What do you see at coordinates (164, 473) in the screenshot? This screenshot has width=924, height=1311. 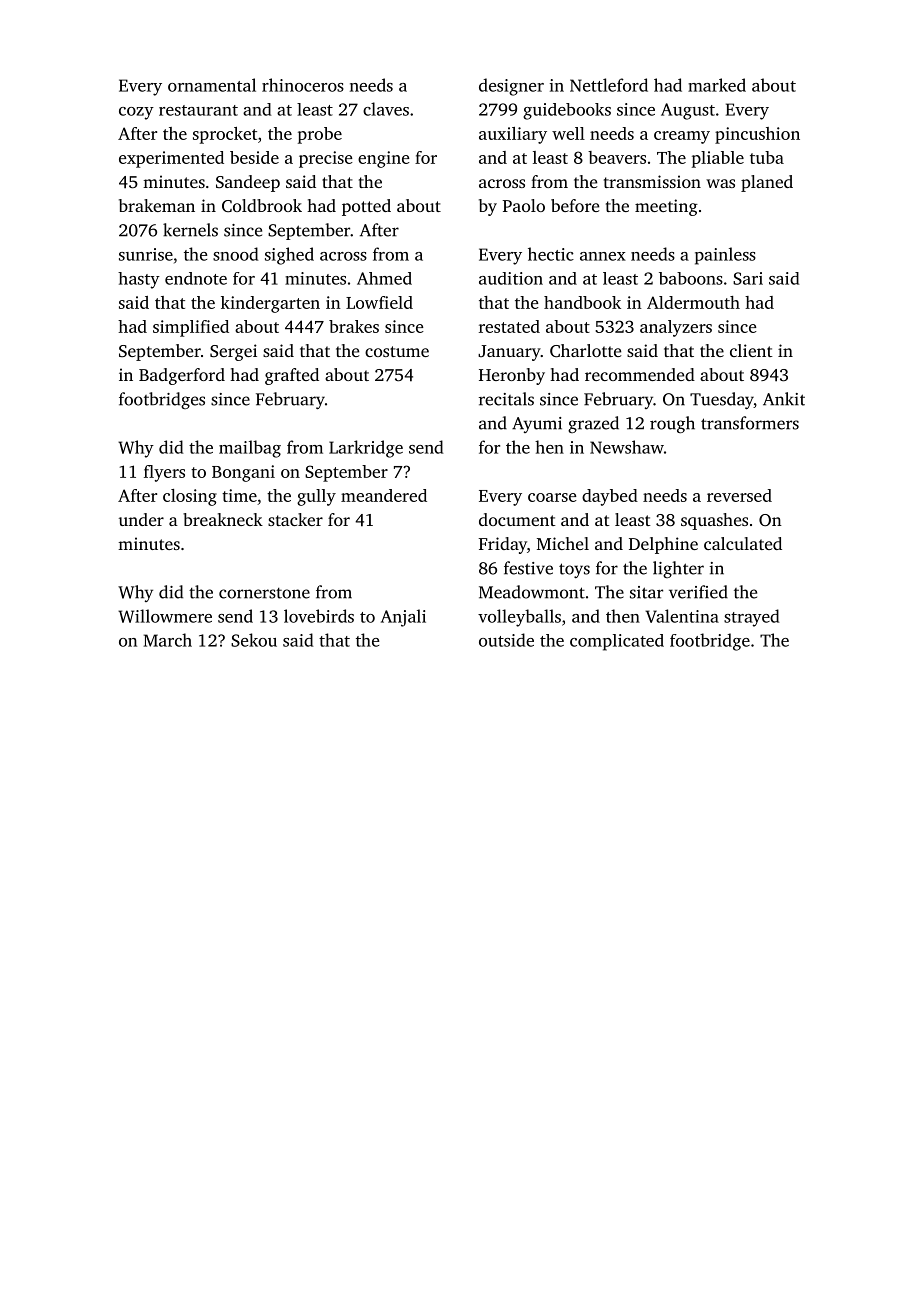 I see `flyers` at bounding box center [164, 473].
